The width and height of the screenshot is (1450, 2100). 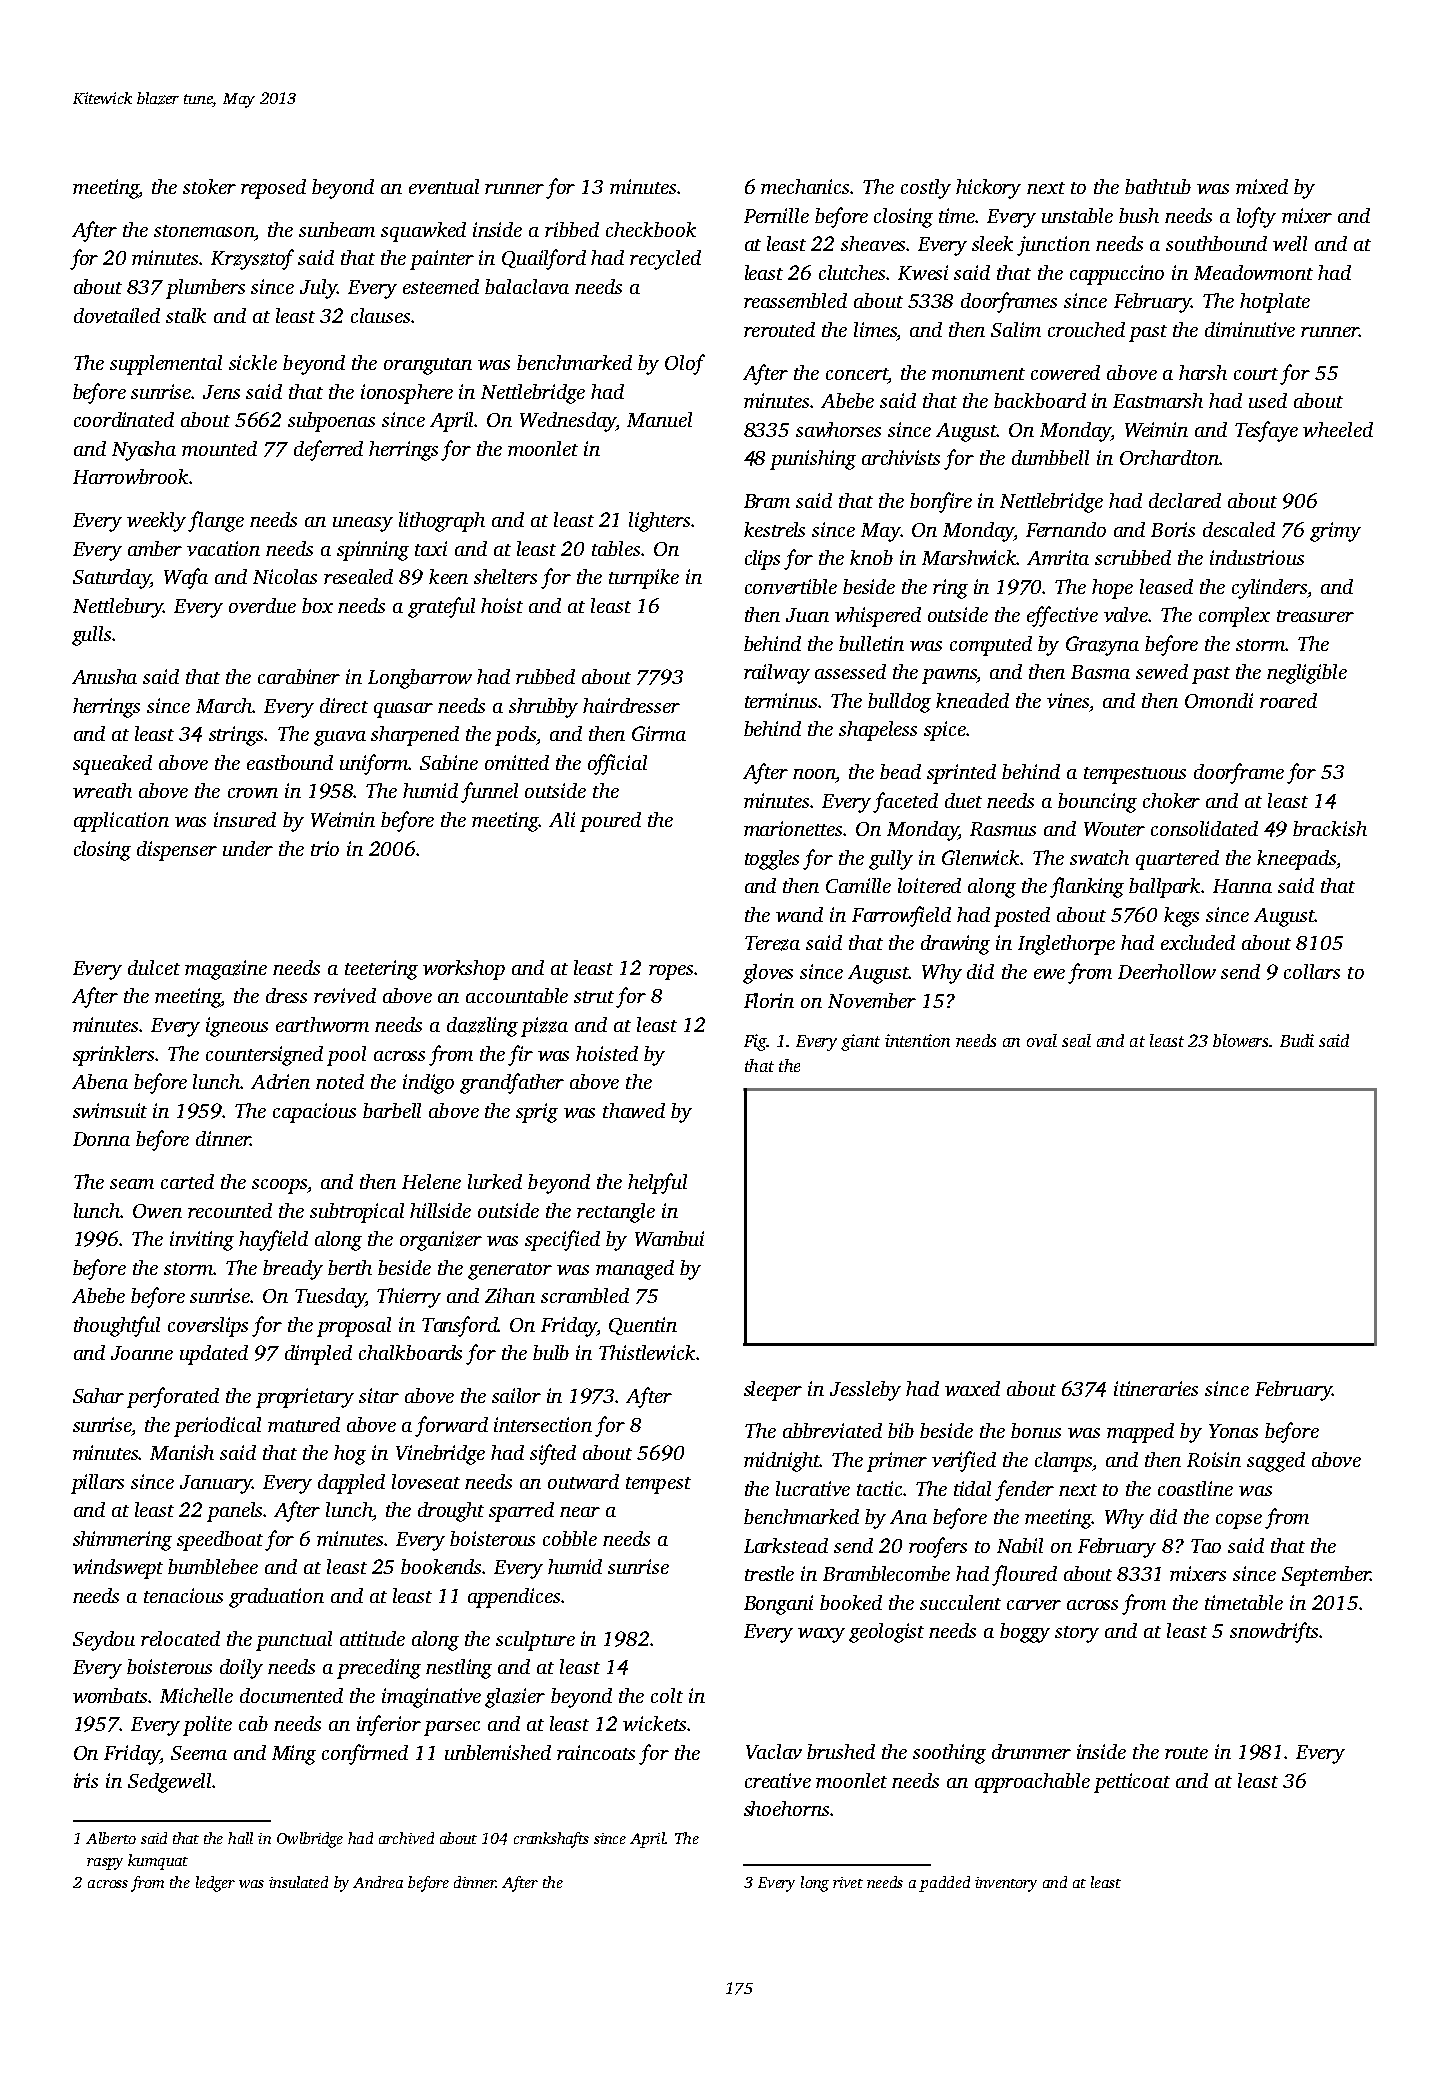 What do you see at coordinates (988, 189) in the screenshot?
I see `hickory` at bounding box center [988, 189].
